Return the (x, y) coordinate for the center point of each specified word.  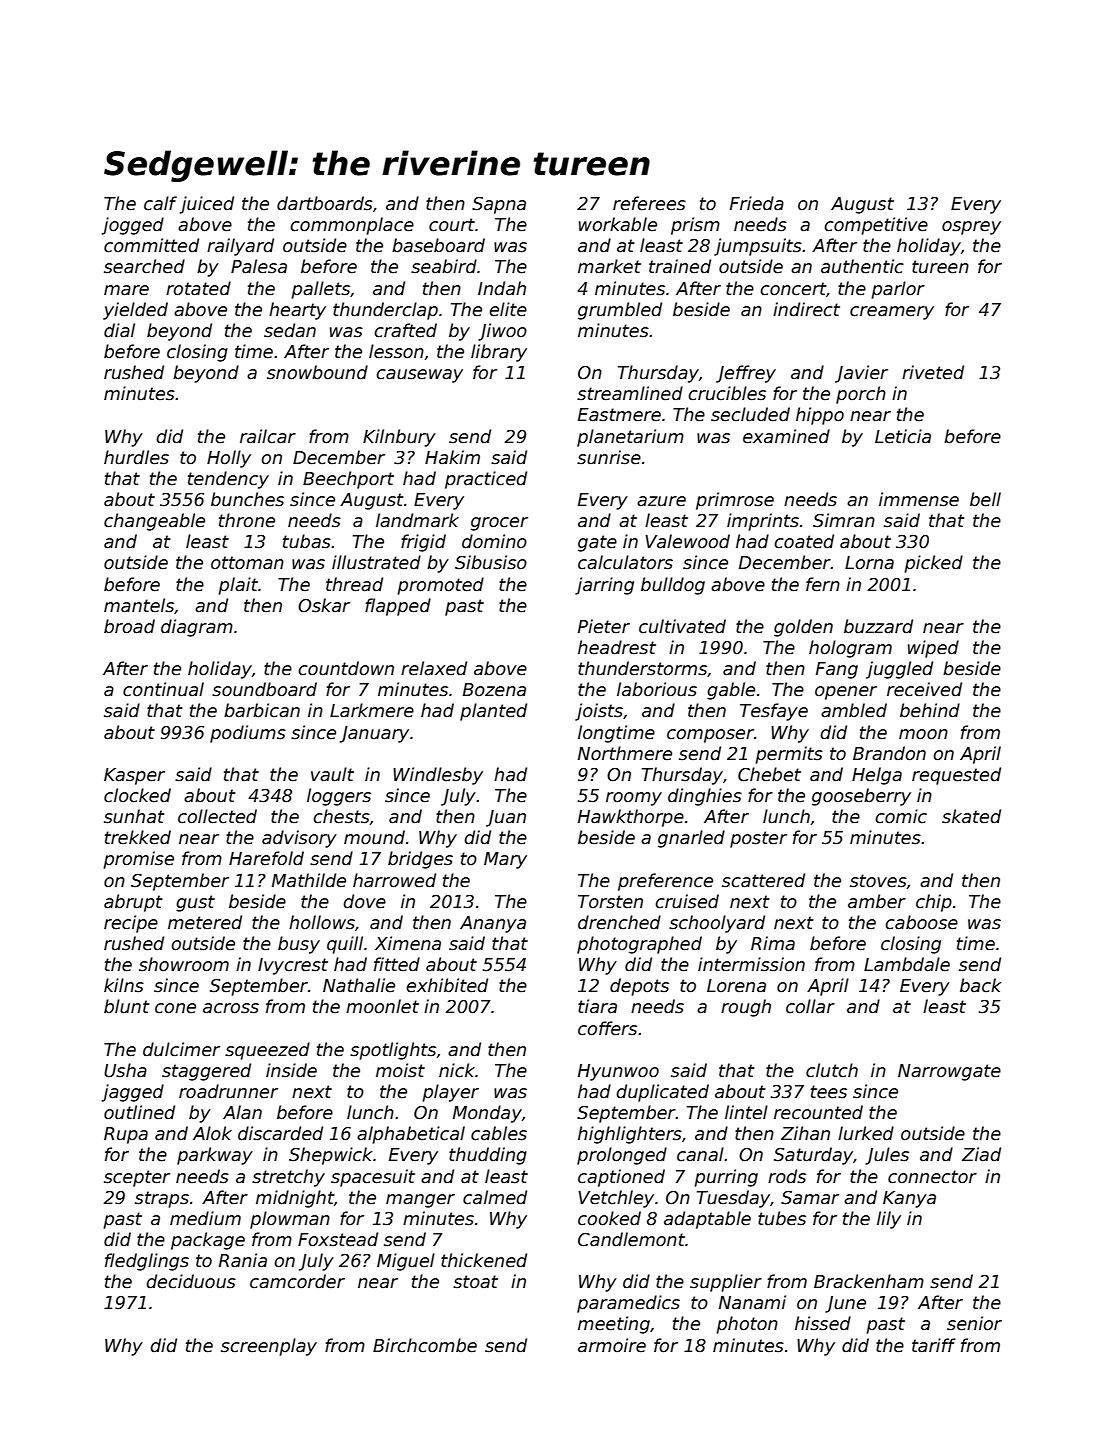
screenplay (269, 1347)
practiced (486, 480)
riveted (933, 372)
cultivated (682, 626)
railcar (268, 436)
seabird (444, 266)
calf (160, 203)
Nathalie (359, 985)
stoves (878, 881)
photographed (639, 945)
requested (956, 776)
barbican (262, 710)
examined (786, 436)
